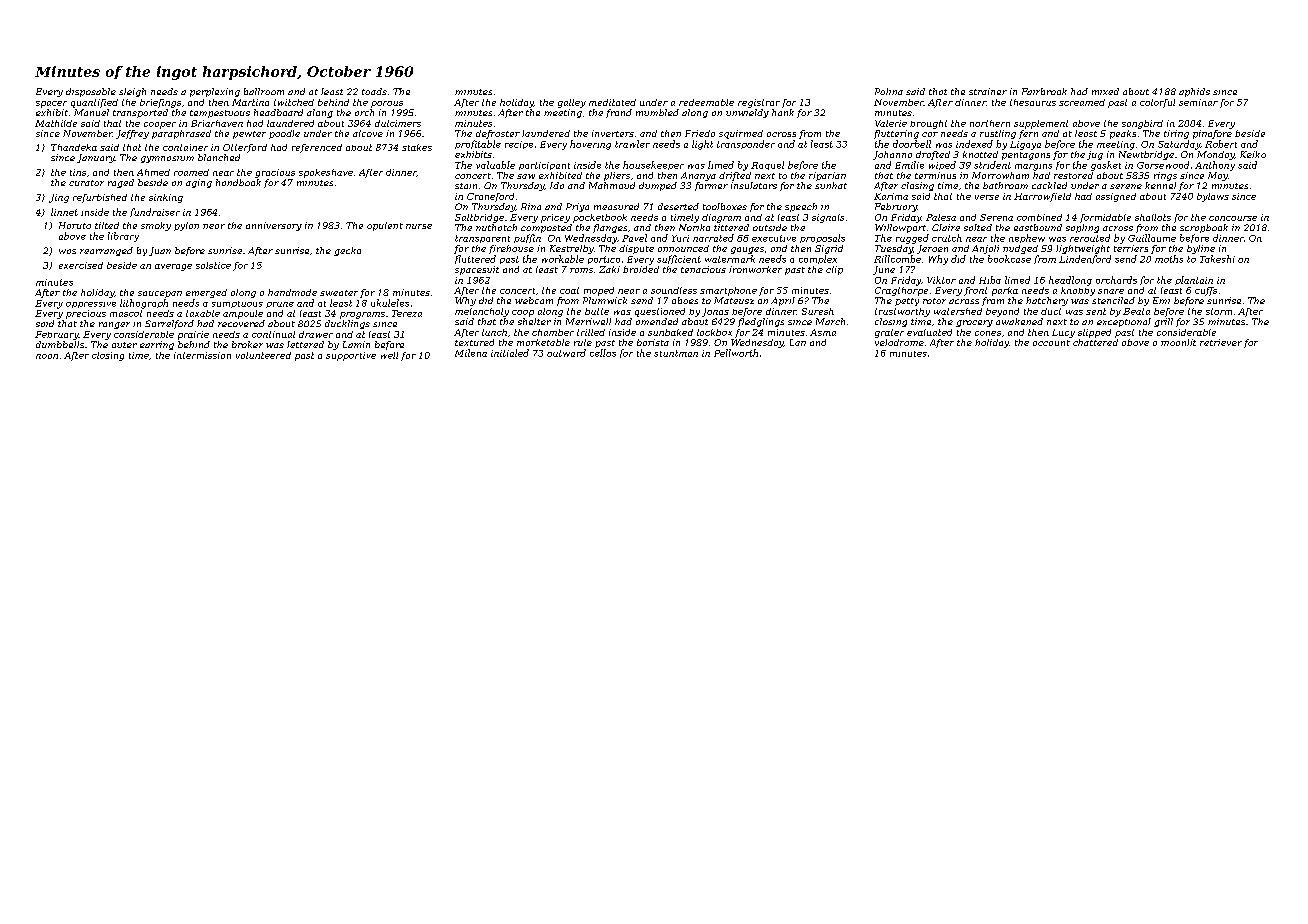  I want to click on measured, so click(616, 206).
